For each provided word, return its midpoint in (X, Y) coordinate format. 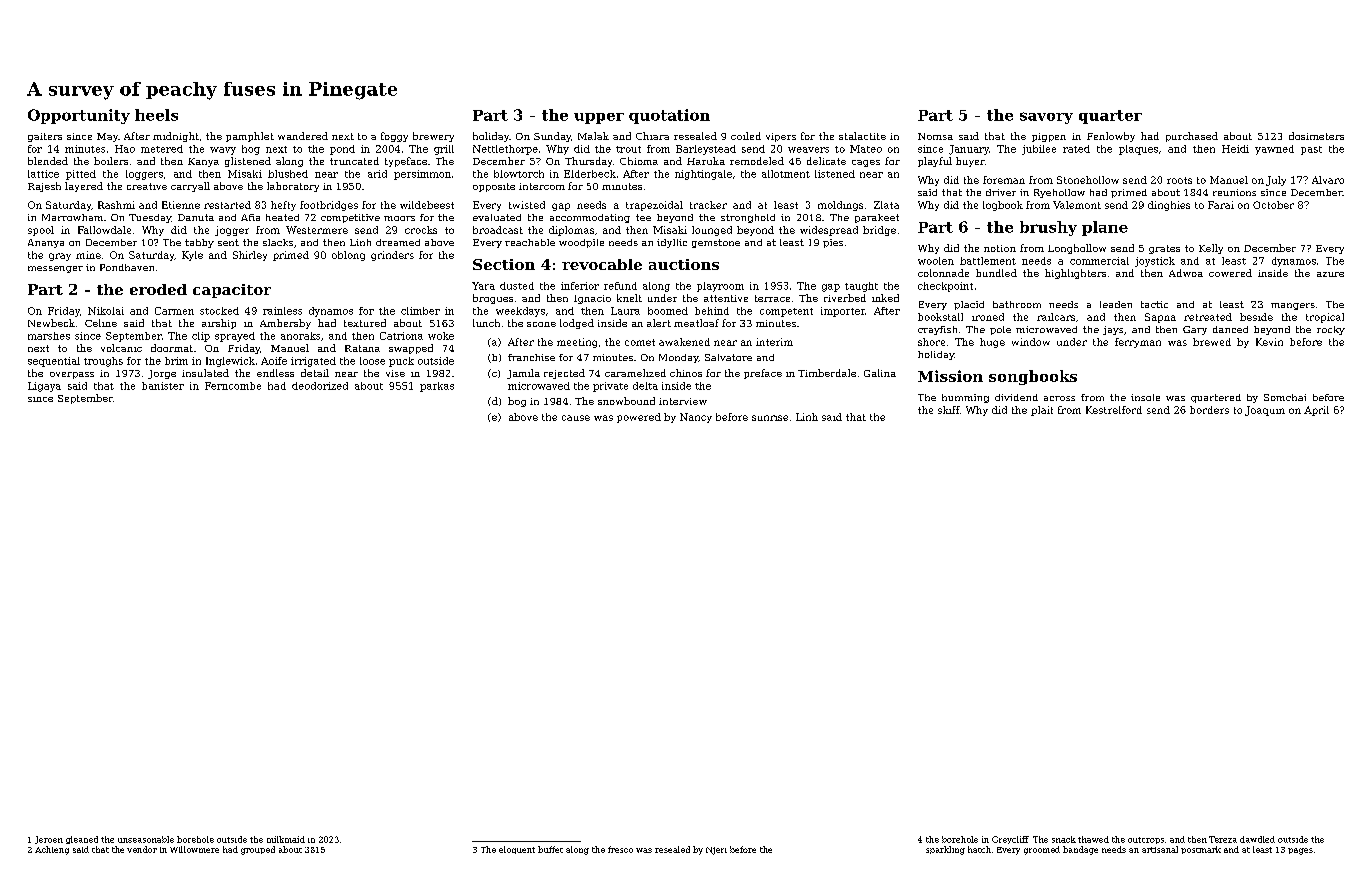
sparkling (945, 850)
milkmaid (286, 839)
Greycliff (1010, 840)
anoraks (300, 336)
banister (163, 386)
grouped (258, 850)
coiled (746, 136)
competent (786, 312)
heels (156, 115)
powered (639, 418)
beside (1256, 317)
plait (1042, 411)
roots (1179, 180)
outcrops (1146, 840)
